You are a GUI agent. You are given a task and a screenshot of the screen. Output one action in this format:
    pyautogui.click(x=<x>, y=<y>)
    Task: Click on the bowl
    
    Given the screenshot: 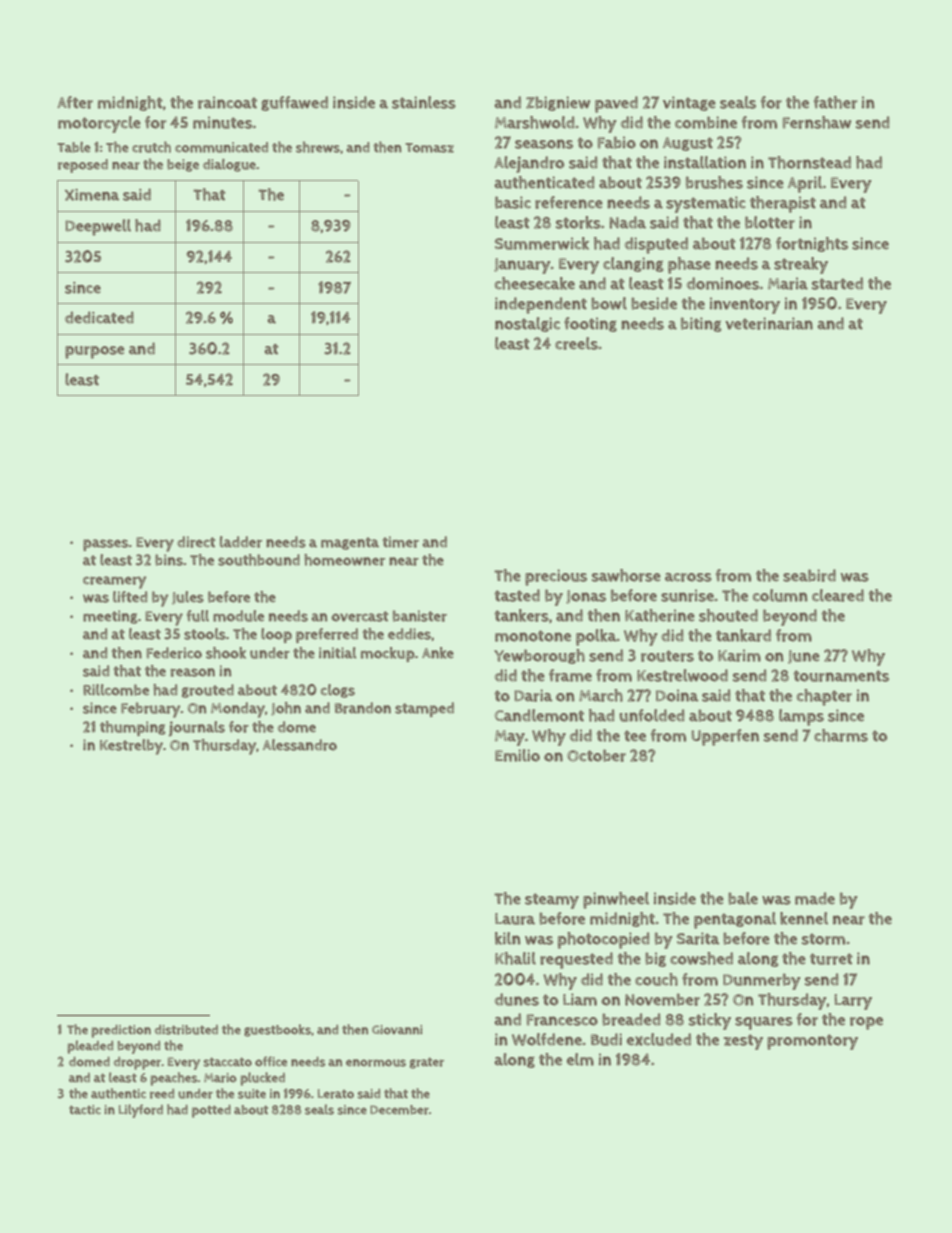 What is the action you would take?
    pyautogui.click(x=609, y=303)
